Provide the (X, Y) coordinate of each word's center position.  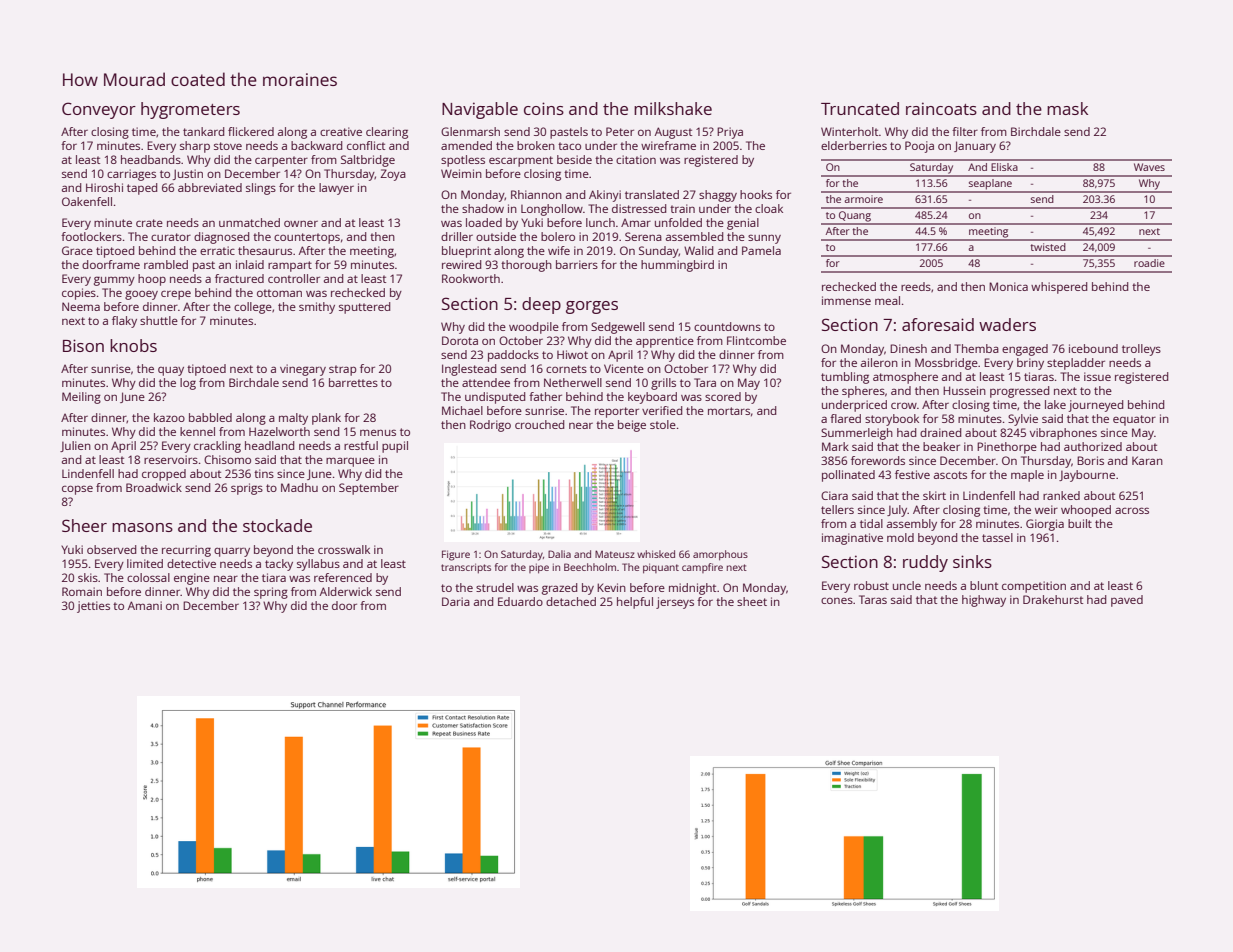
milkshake (673, 108)
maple (1027, 476)
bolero (558, 236)
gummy (114, 281)
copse (77, 490)
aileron (879, 362)
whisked (656, 554)
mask (1067, 108)
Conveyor (99, 110)
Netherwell (573, 382)
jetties (93, 607)
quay (171, 371)
